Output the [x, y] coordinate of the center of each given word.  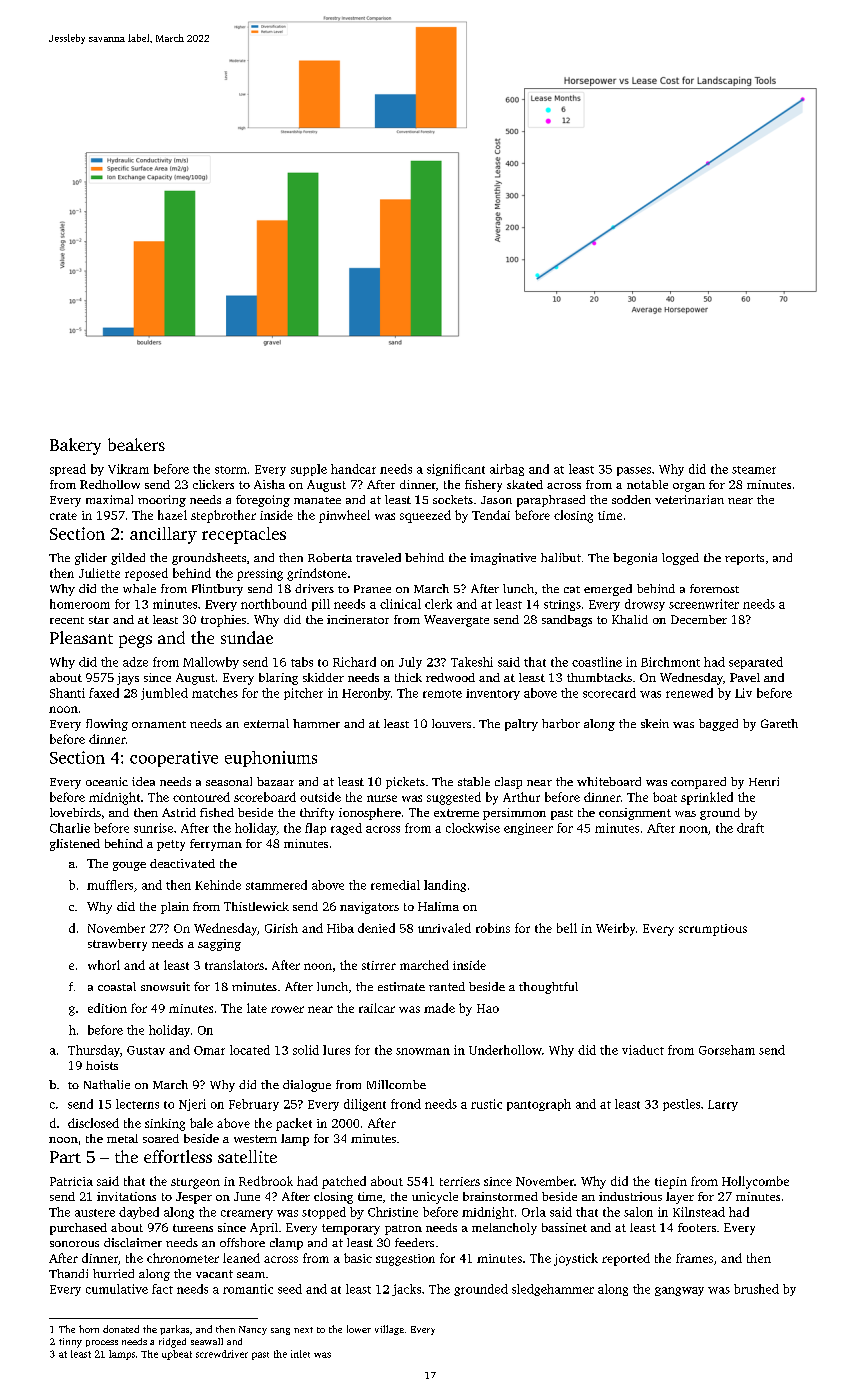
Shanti [67, 693]
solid [306, 1050]
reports [744, 559]
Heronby [366, 694]
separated [756, 663]
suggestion [405, 1260]
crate [63, 516]
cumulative [117, 1289]
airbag [507, 470]
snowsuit [165, 986]
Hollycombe [755, 1182]
